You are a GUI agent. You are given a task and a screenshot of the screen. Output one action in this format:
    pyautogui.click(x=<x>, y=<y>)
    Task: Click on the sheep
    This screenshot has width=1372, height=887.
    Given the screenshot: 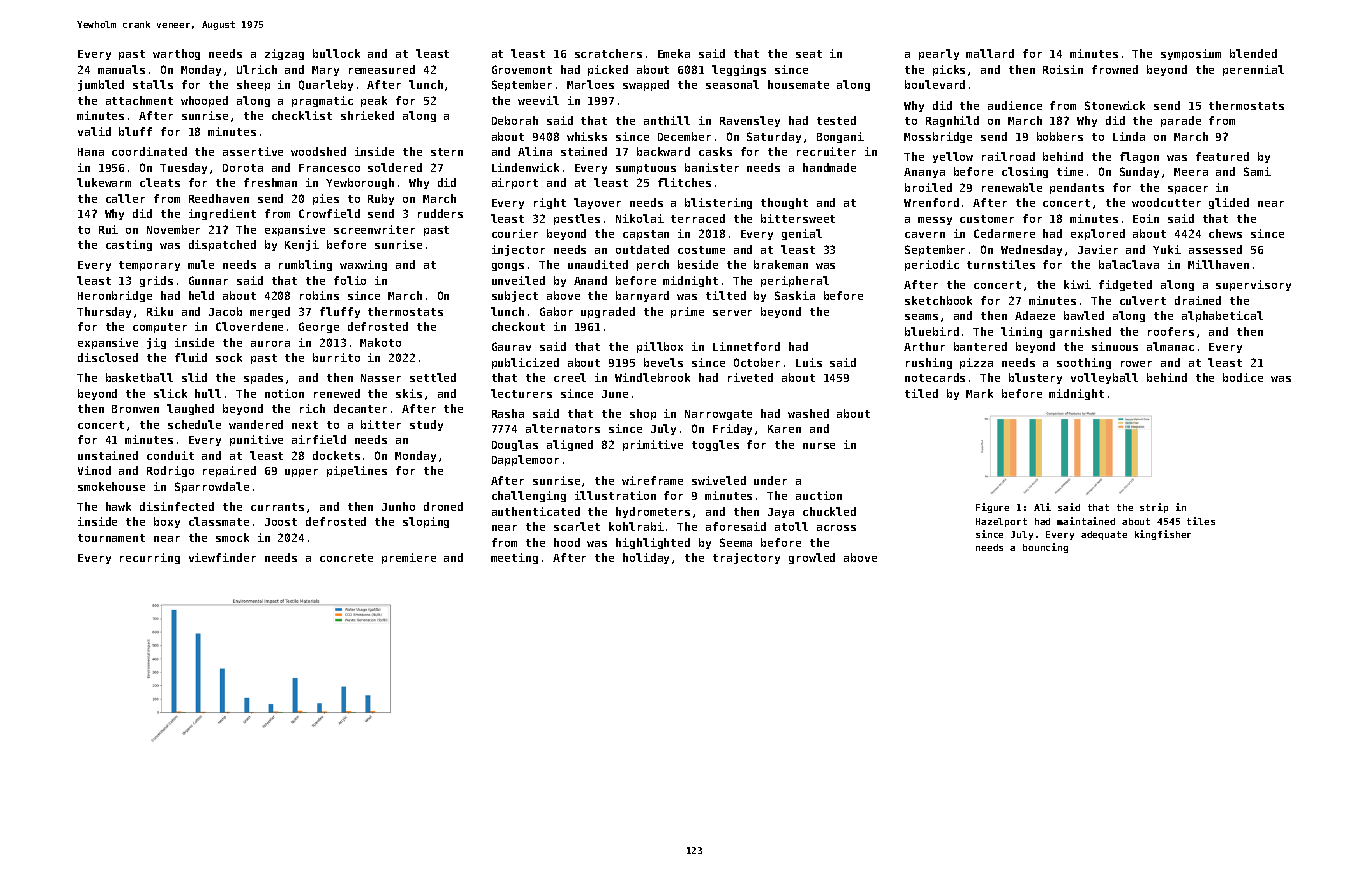 What is the action you would take?
    pyautogui.click(x=253, y=85)
